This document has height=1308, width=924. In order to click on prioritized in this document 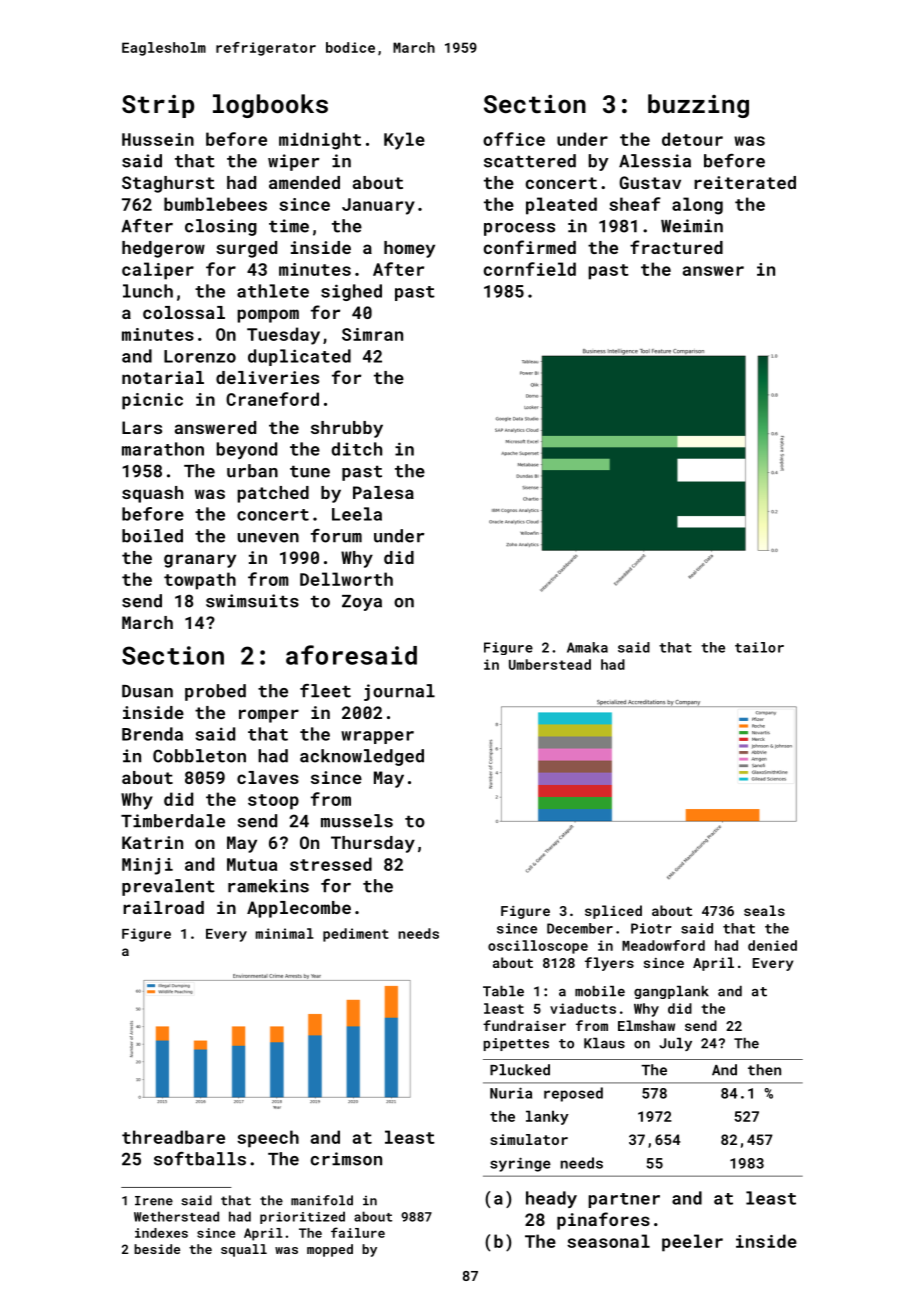, I will do `click(302, 1217)`.
